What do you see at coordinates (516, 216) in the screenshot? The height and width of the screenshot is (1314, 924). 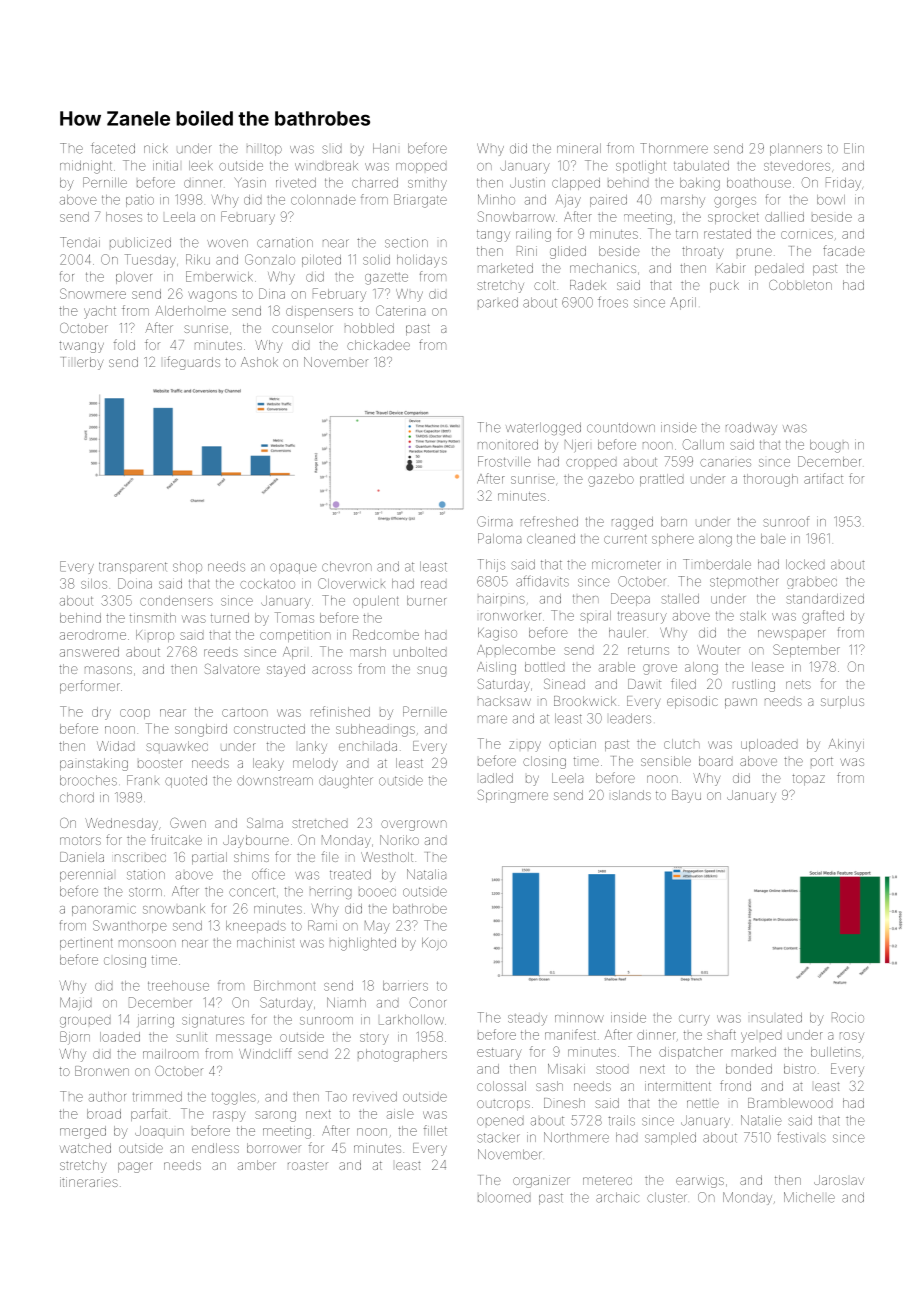 I see `Snowbarrow` at bounding box center [516, 216].
